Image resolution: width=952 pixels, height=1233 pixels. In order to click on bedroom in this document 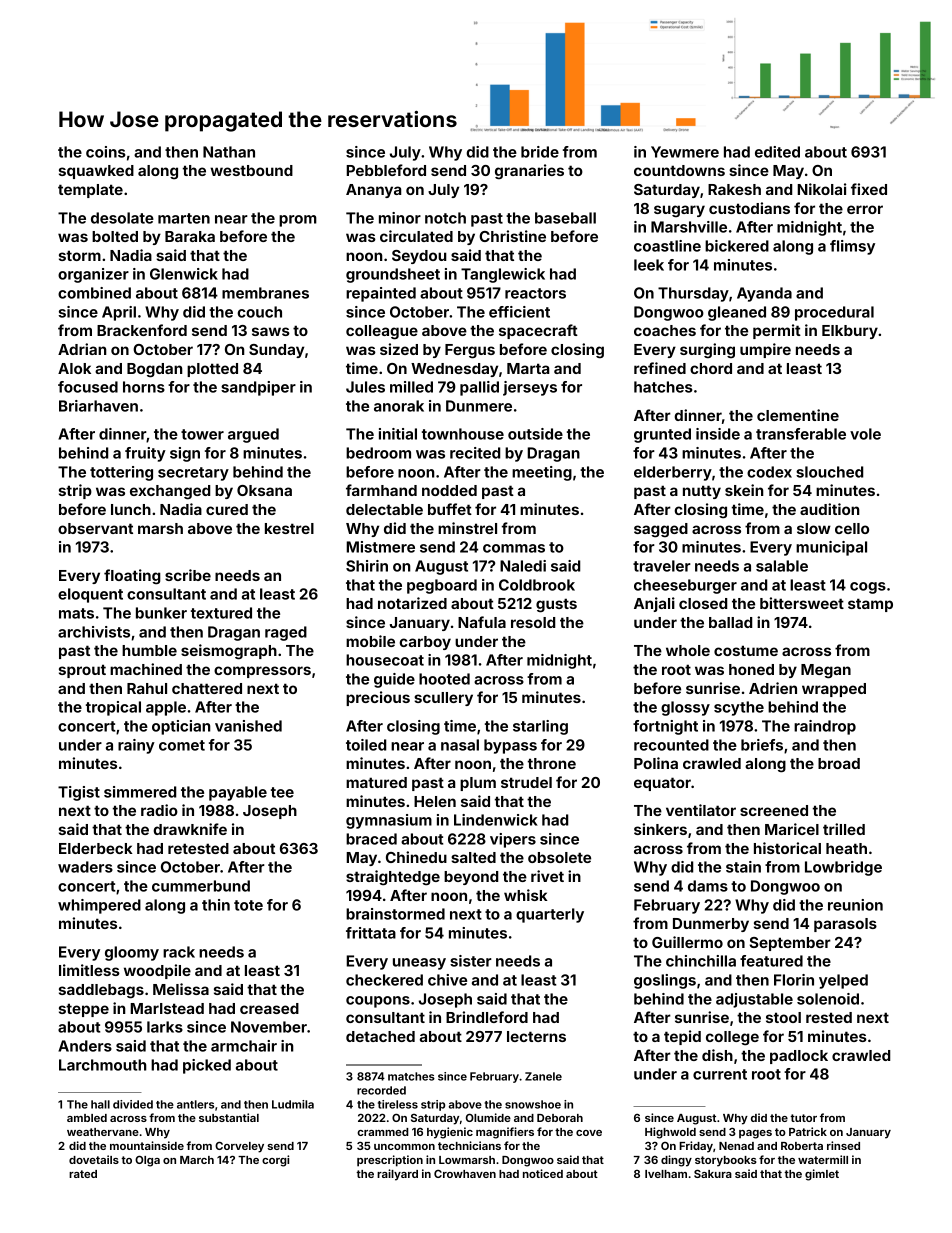, I will do `click(378, 453)`.
